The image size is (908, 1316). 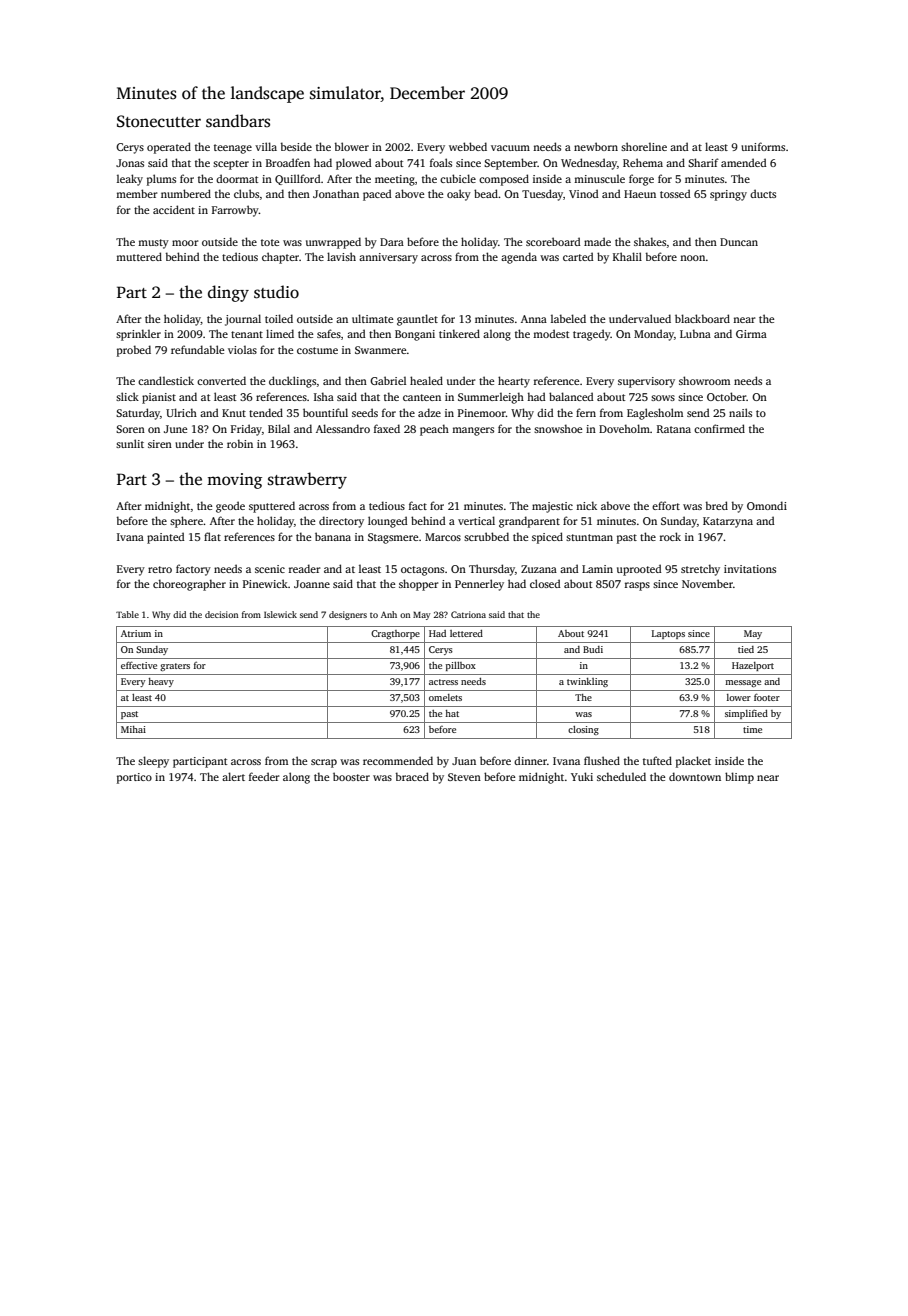 What do you see at coordinates (377, 195) in the screenshot?
I see `paced` at bounding box center [377, 195].
